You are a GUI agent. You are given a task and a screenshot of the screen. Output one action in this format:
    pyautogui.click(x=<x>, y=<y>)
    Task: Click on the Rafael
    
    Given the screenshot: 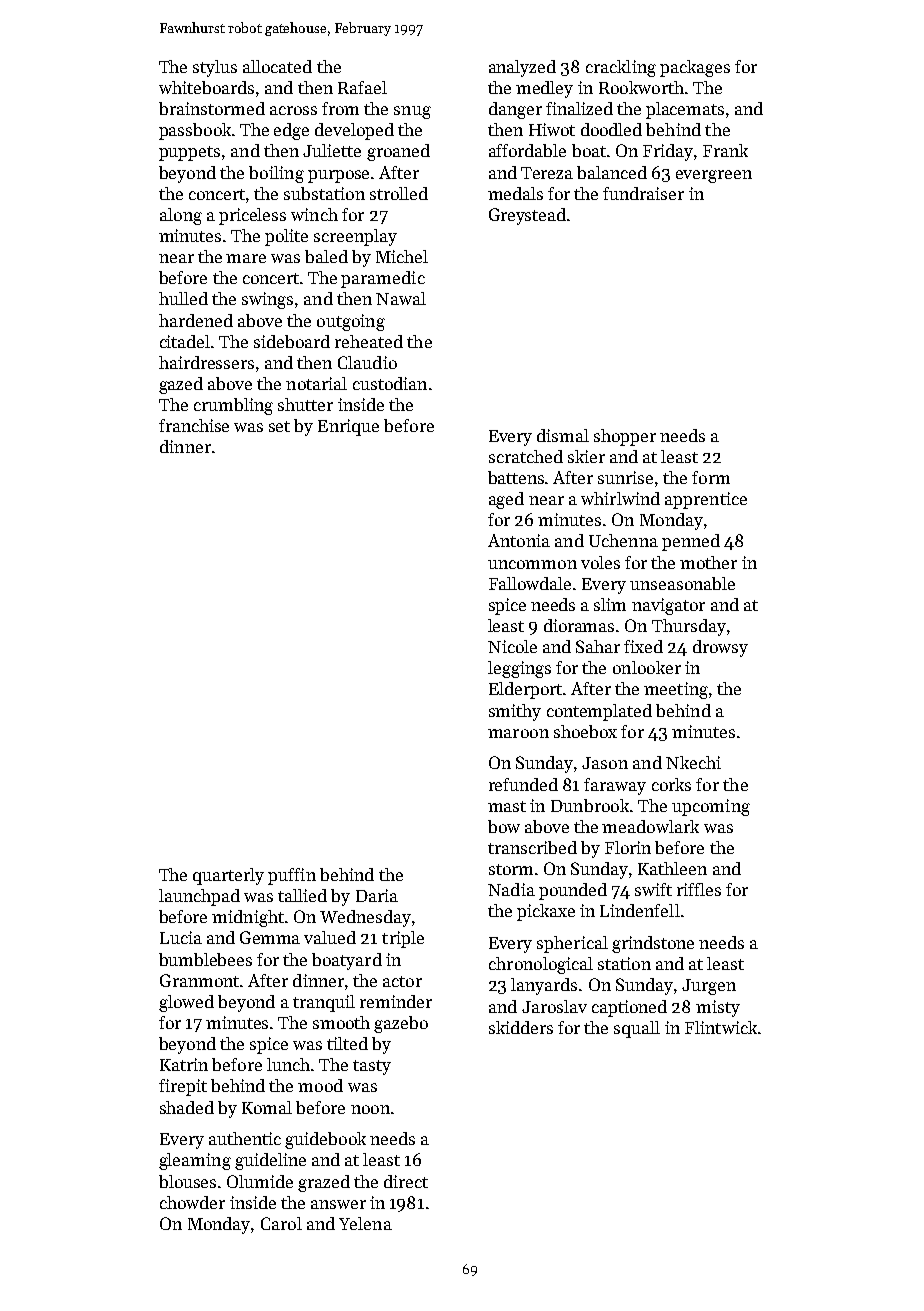 What is the action you would take?
    pyautogui.click(x=362, y=87)
